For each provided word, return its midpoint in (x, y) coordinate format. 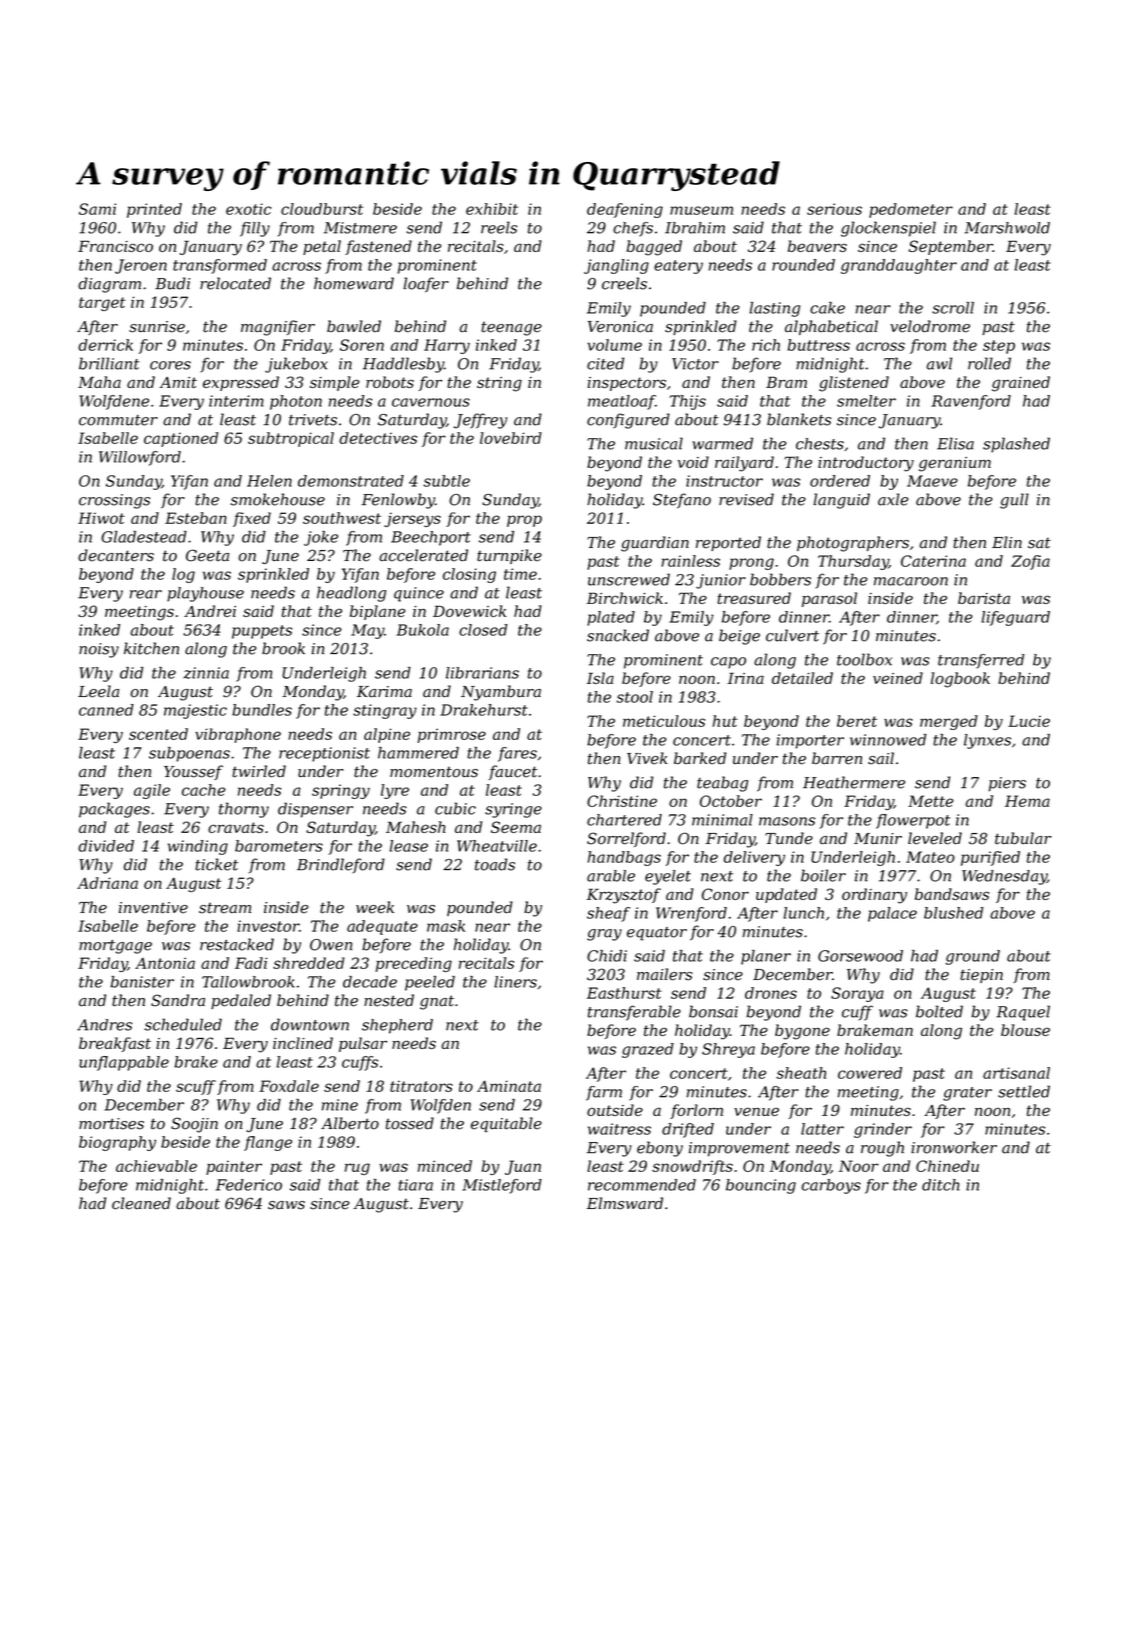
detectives (378, 438)
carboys (831, 1186)
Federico (249, 1185)
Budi (172, 283)
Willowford (140, 458)
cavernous (431, 402)
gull (1014, 501)
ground (973, 957)
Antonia (165, 963)
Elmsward (625, 1203)
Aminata (509, 1086)
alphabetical (831, 327)
